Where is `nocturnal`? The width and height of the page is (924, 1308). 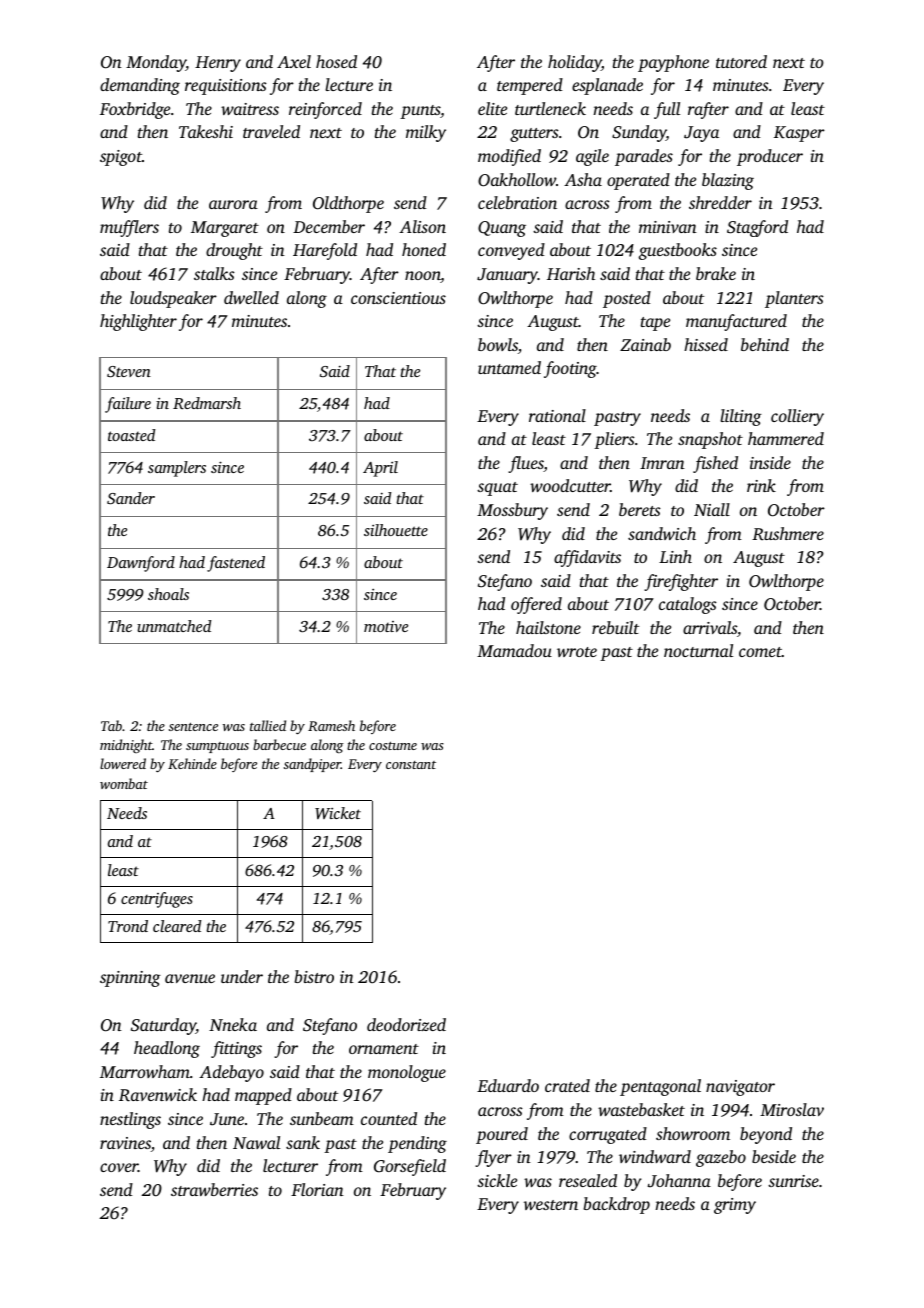 nocturnal is located at coordinates (698, 650).
